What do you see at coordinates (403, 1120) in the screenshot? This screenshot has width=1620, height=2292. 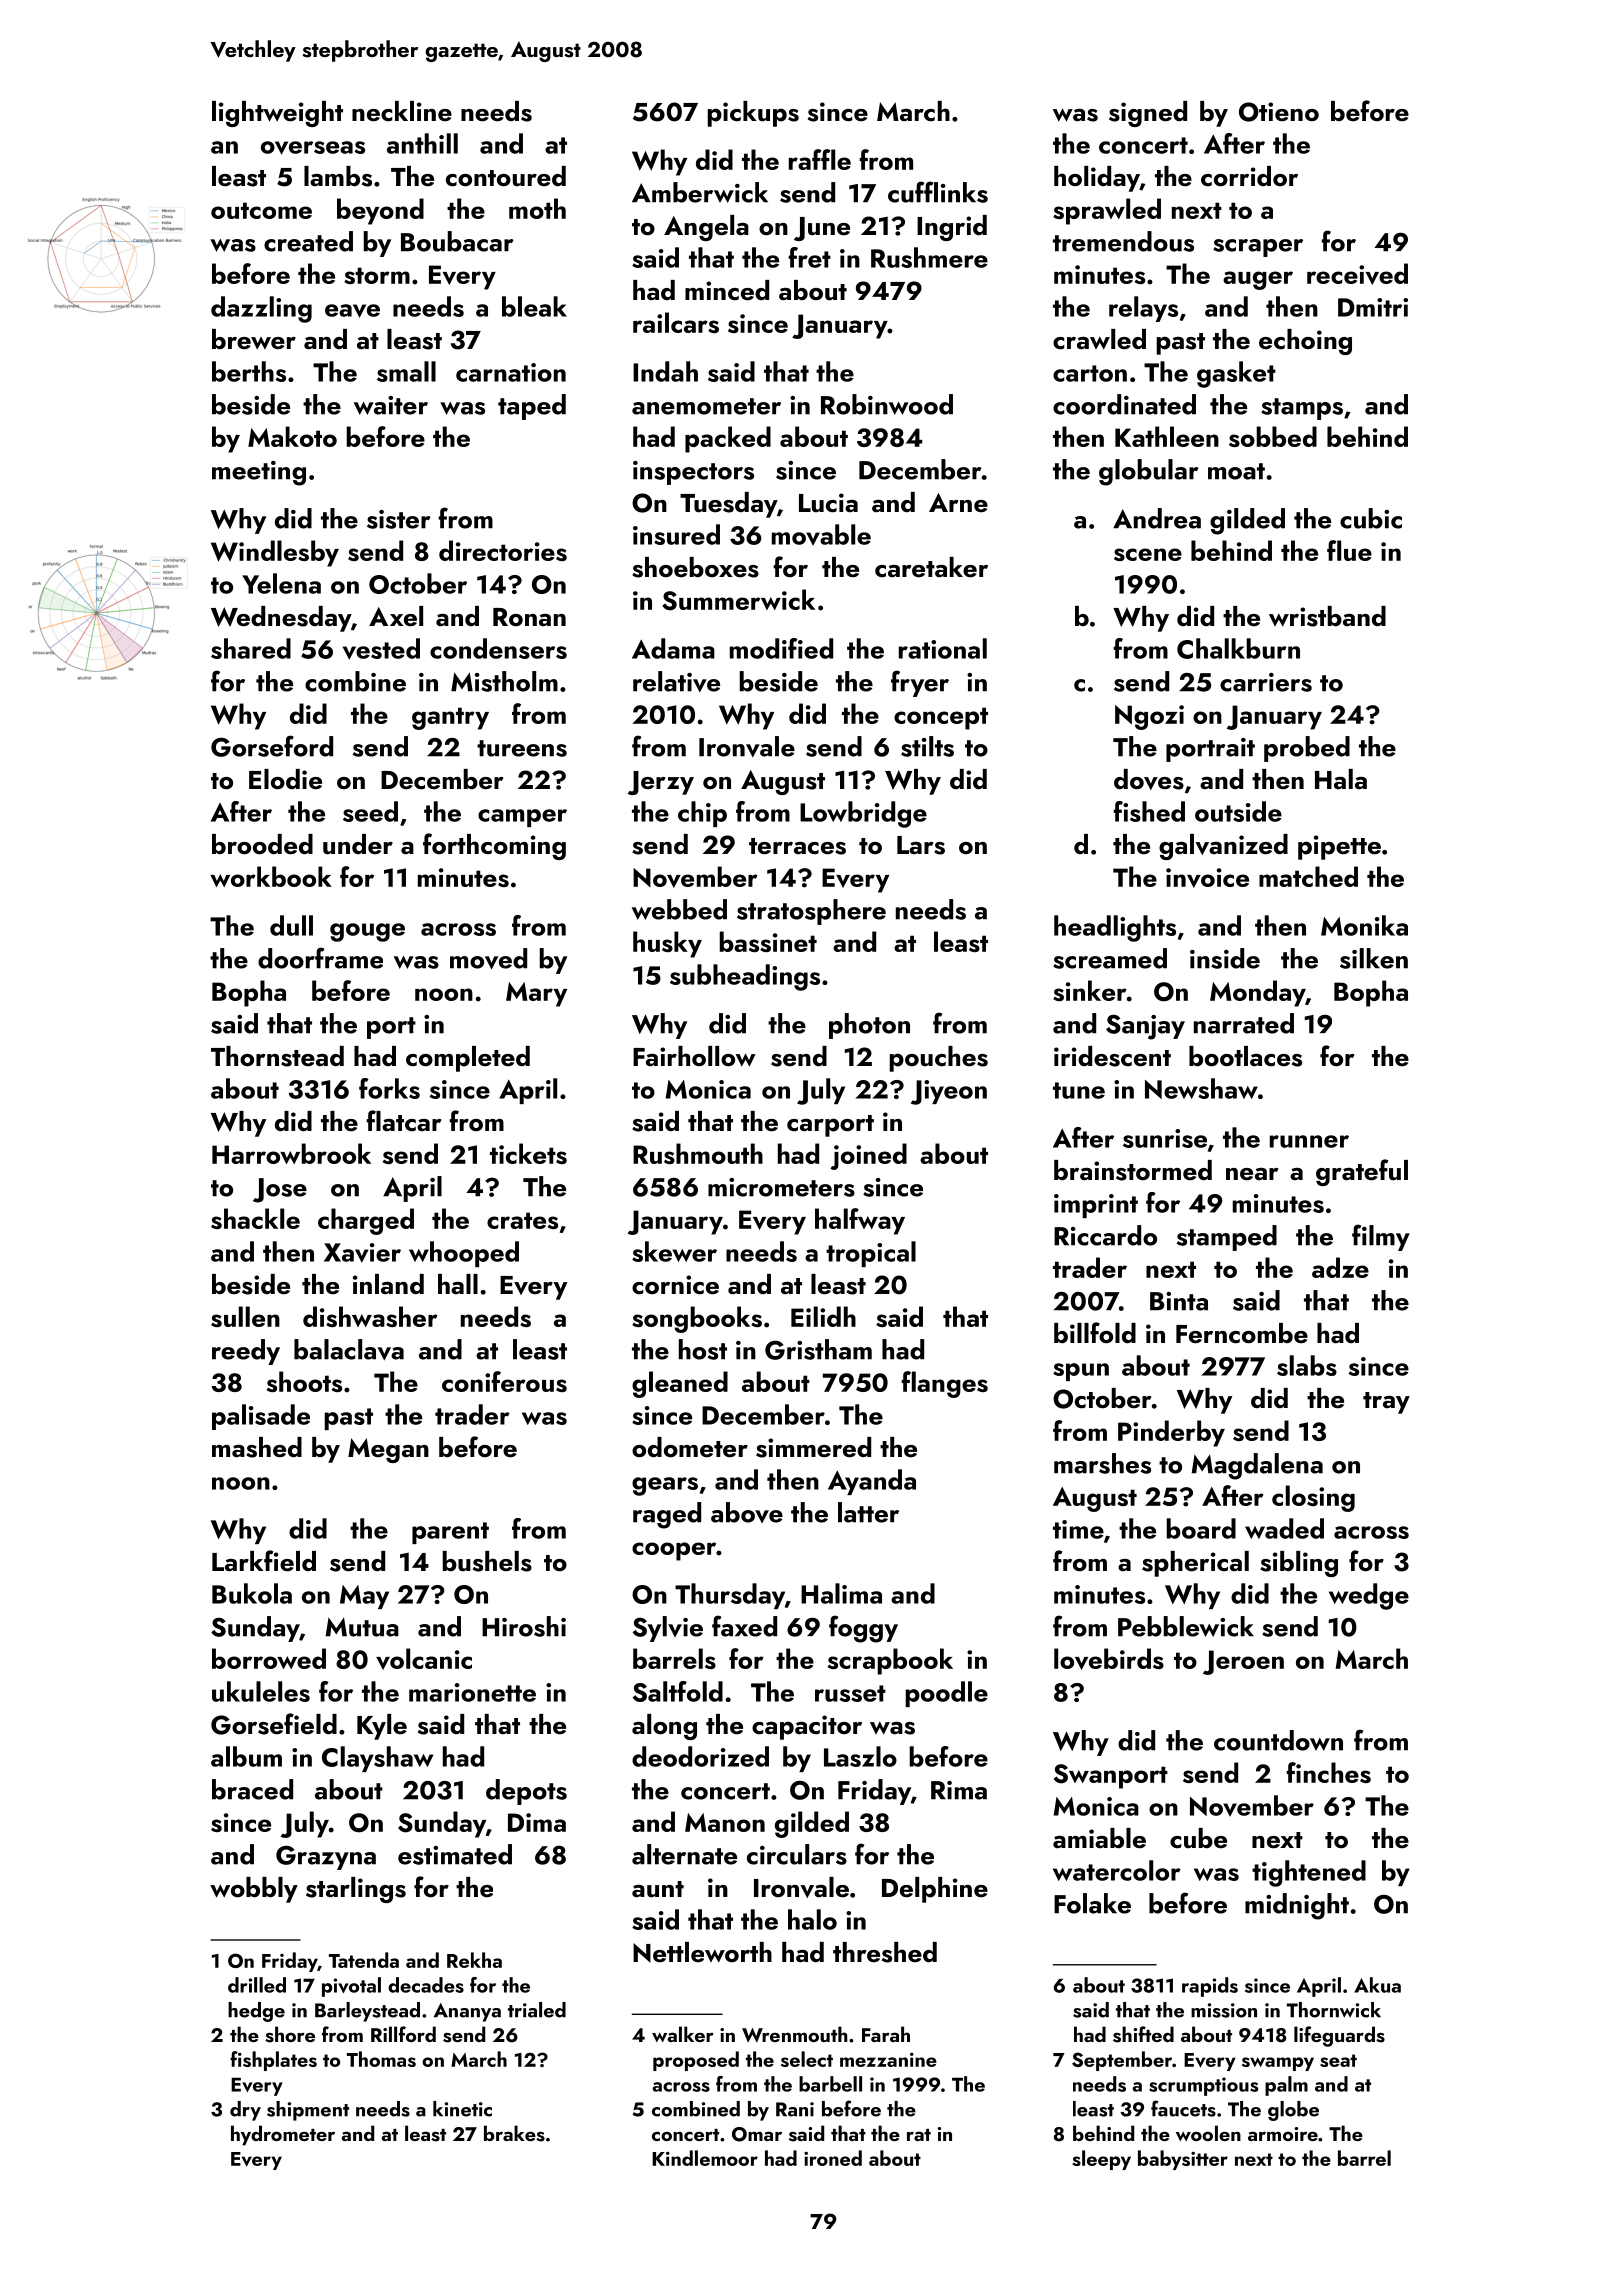 I see `flatcar` at bounding box center [403, 1120].
